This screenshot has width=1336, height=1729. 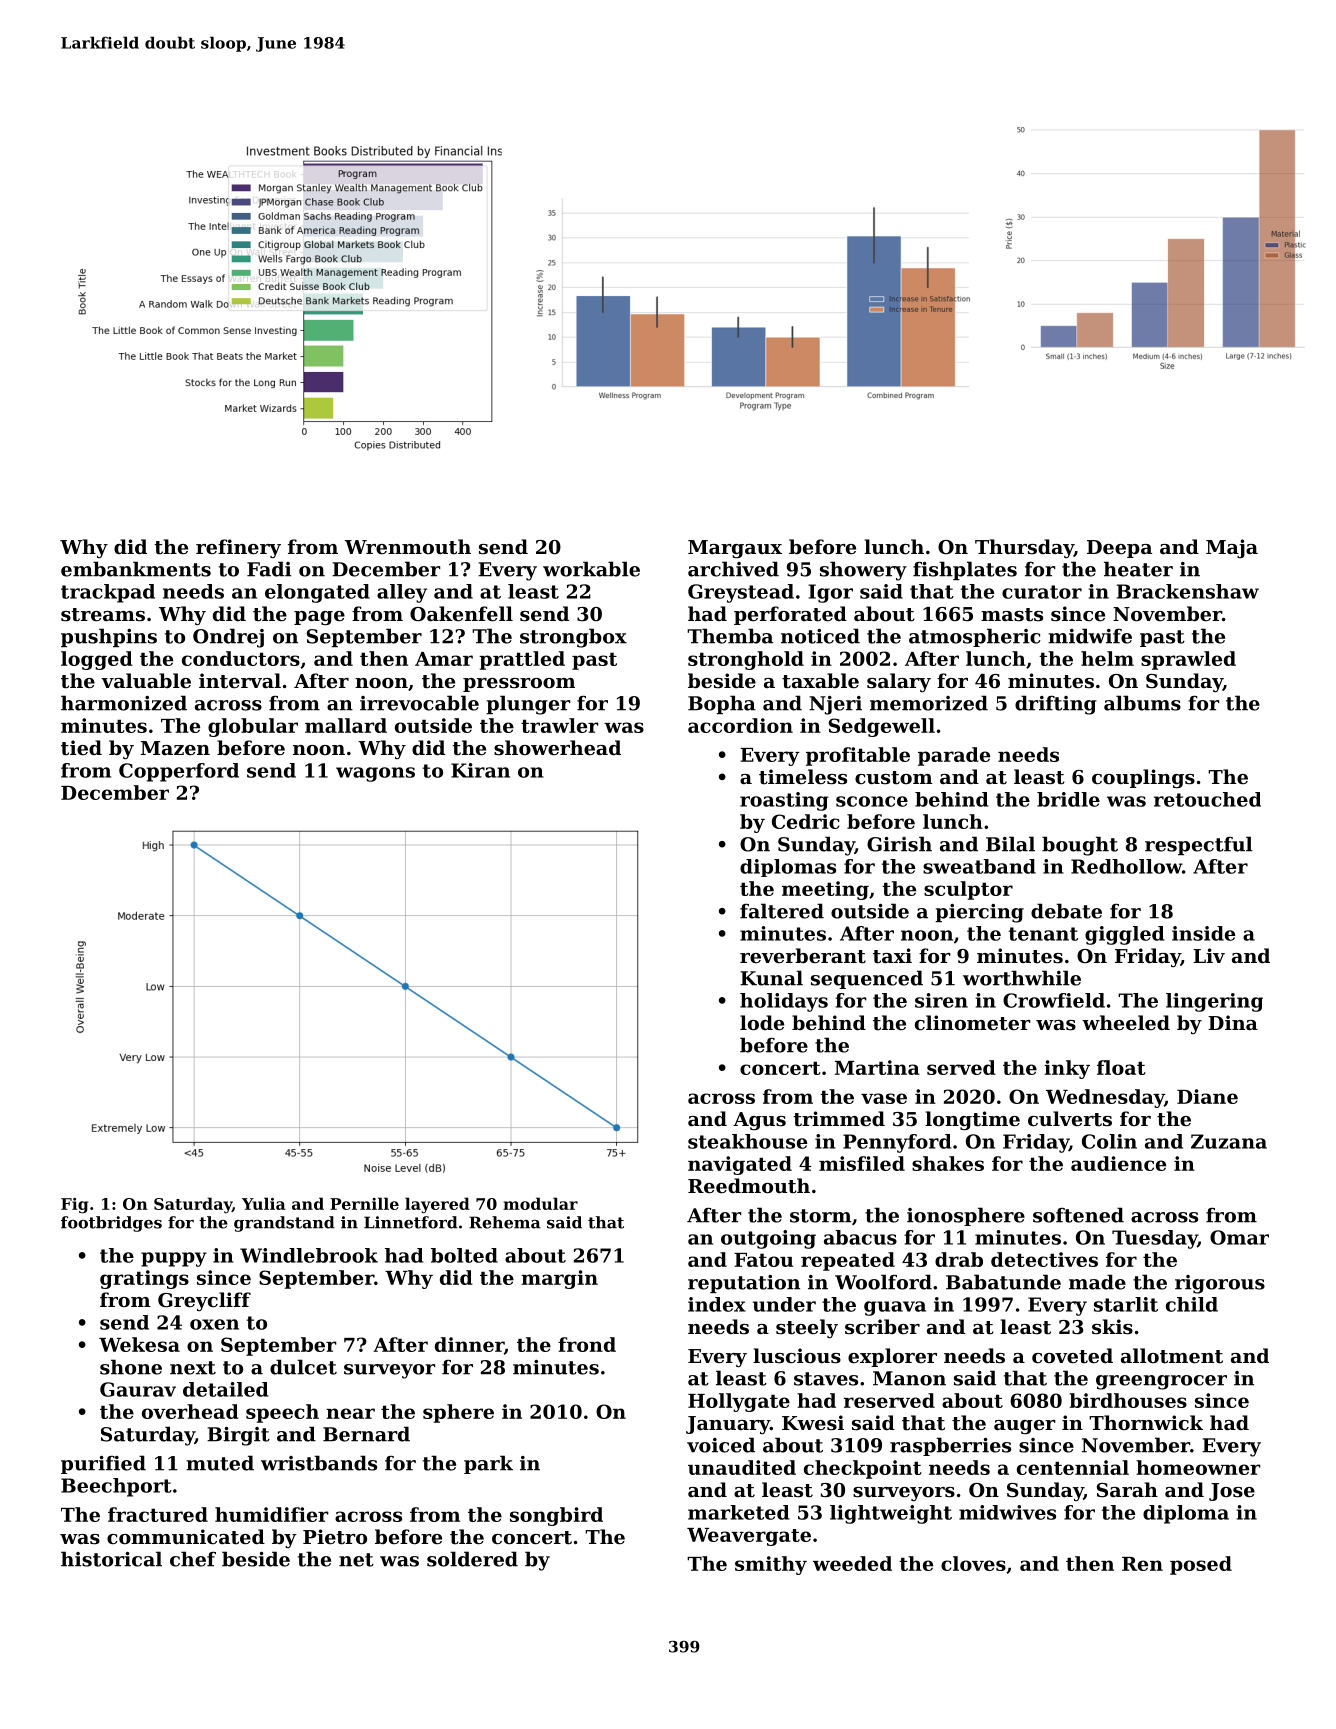 I want to click on Agus, so click(x=759, y=1121).
